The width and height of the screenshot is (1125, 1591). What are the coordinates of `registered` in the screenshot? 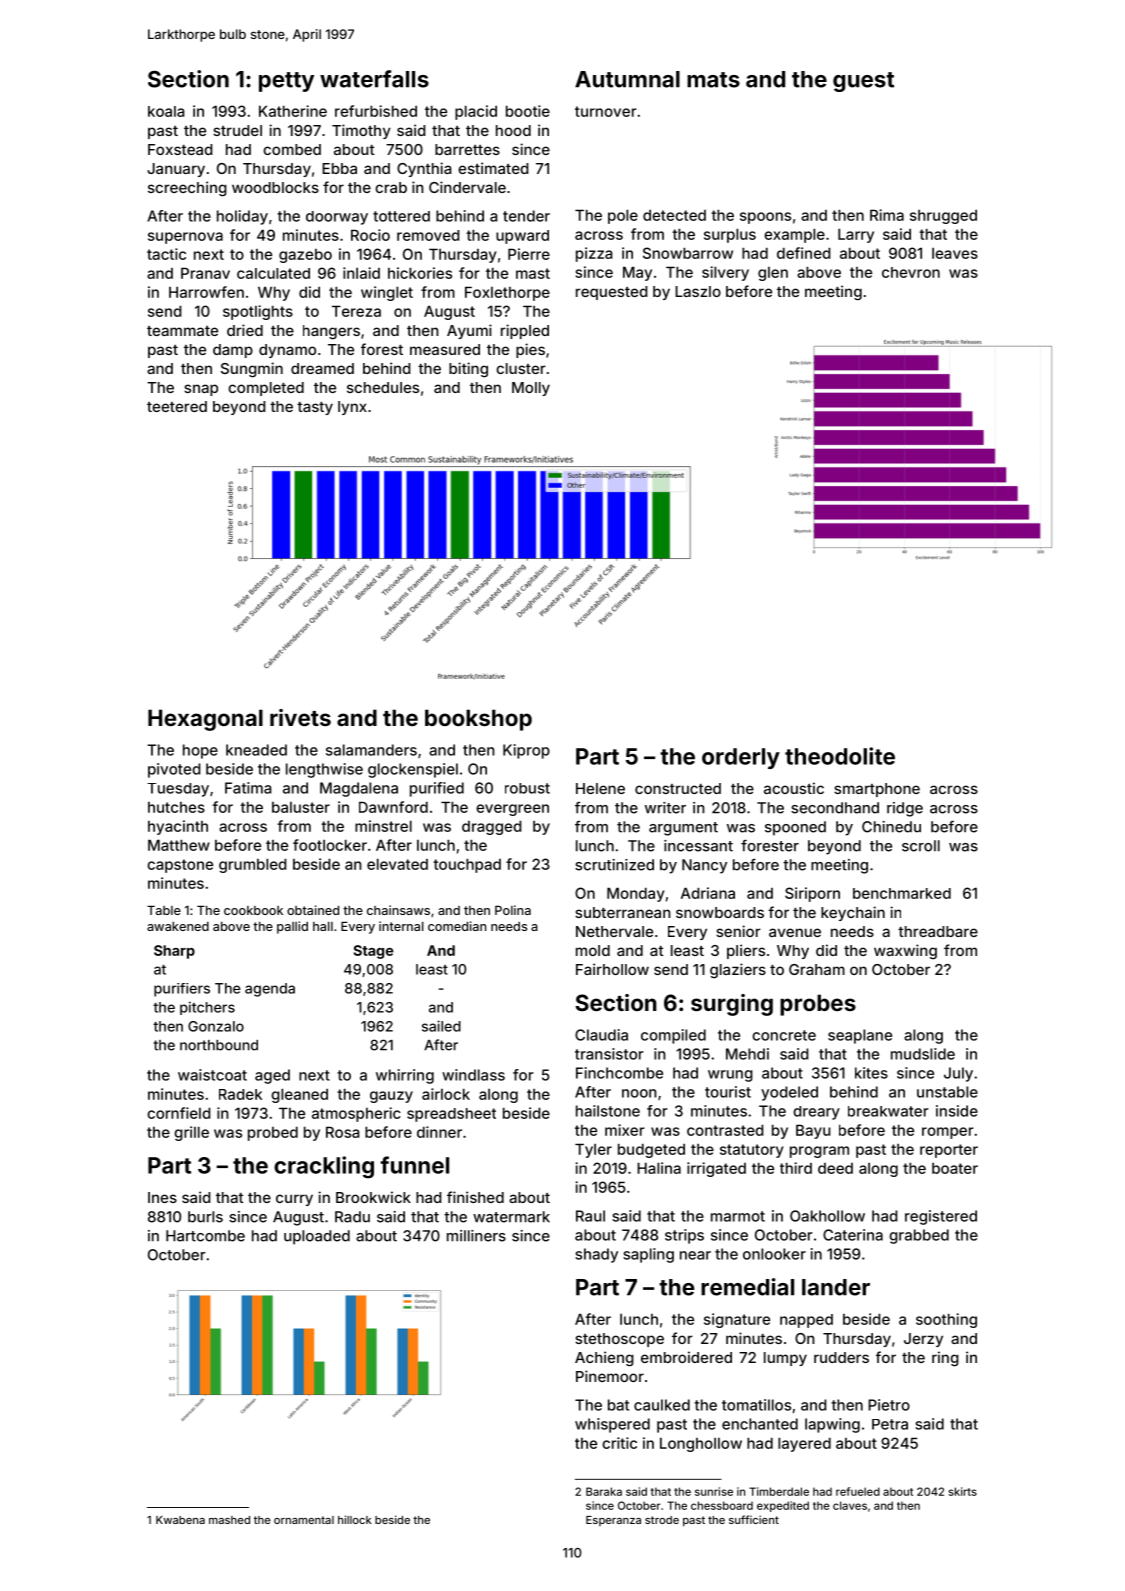 It's located at (941, 1217).
